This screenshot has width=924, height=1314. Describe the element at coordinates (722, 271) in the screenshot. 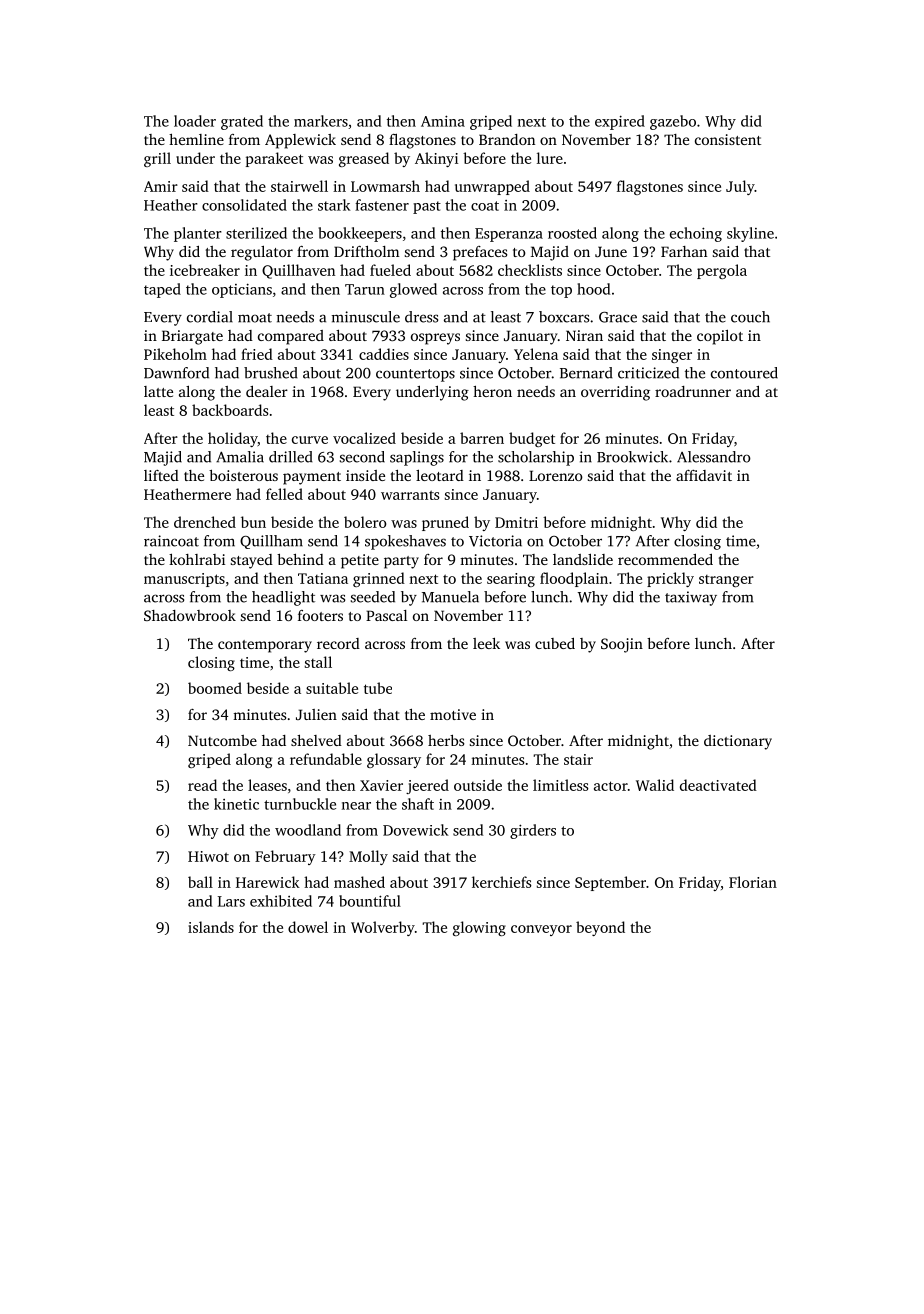

I see `pergola` at that location.
